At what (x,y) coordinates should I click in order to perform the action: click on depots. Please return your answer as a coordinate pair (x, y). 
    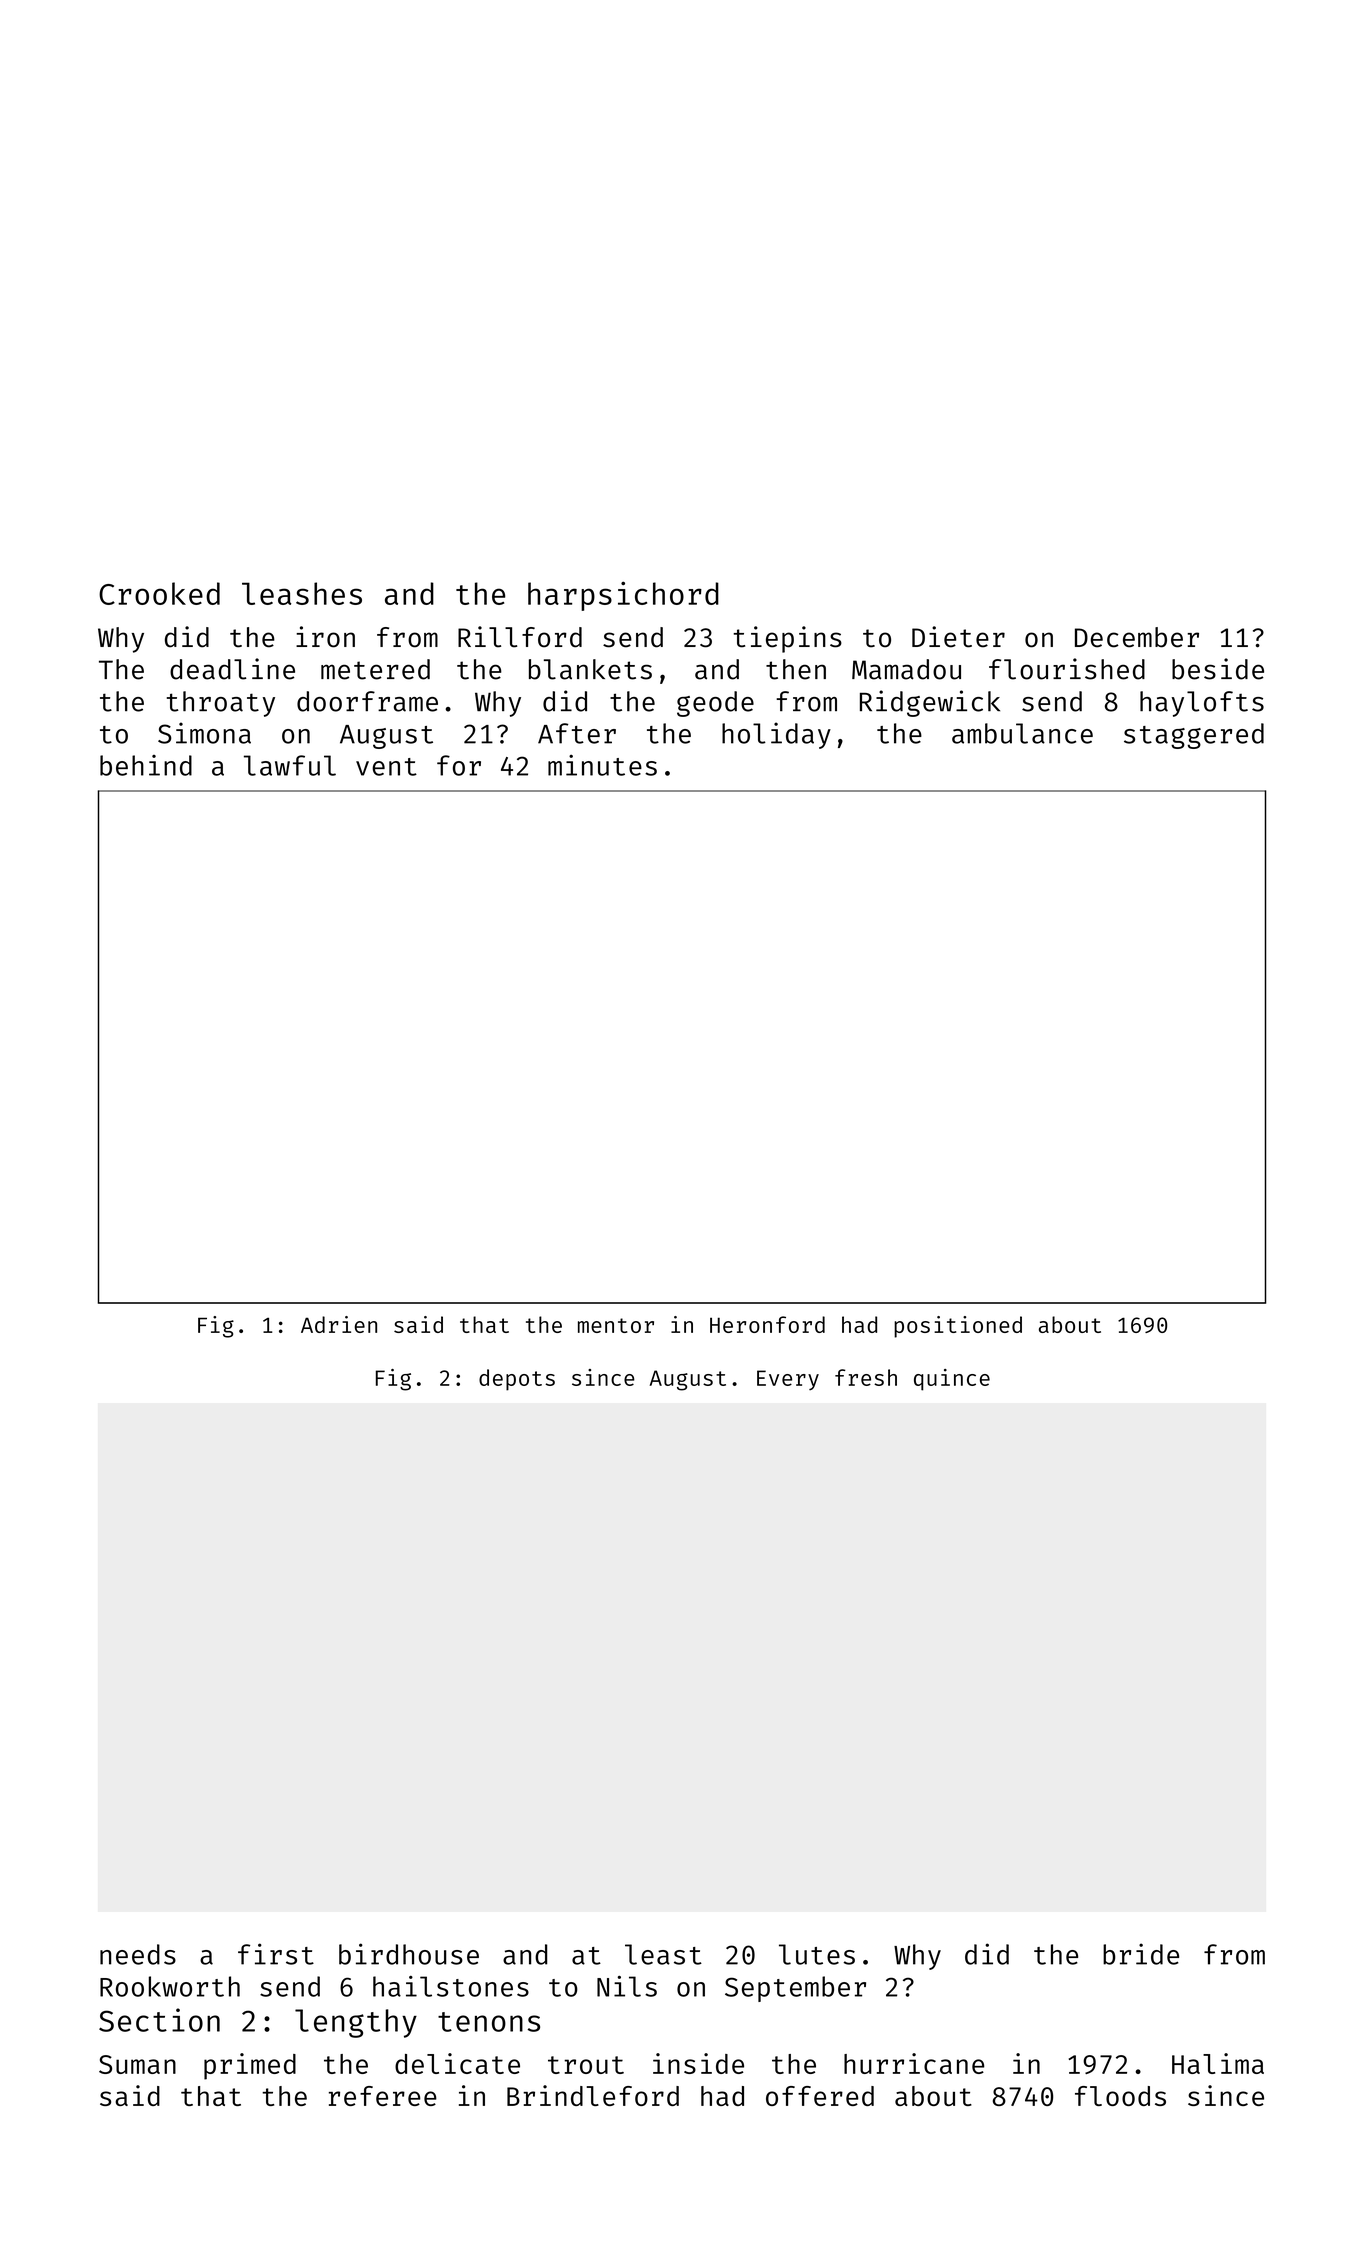
    Looking at the image, I should click on (517, 1380).
